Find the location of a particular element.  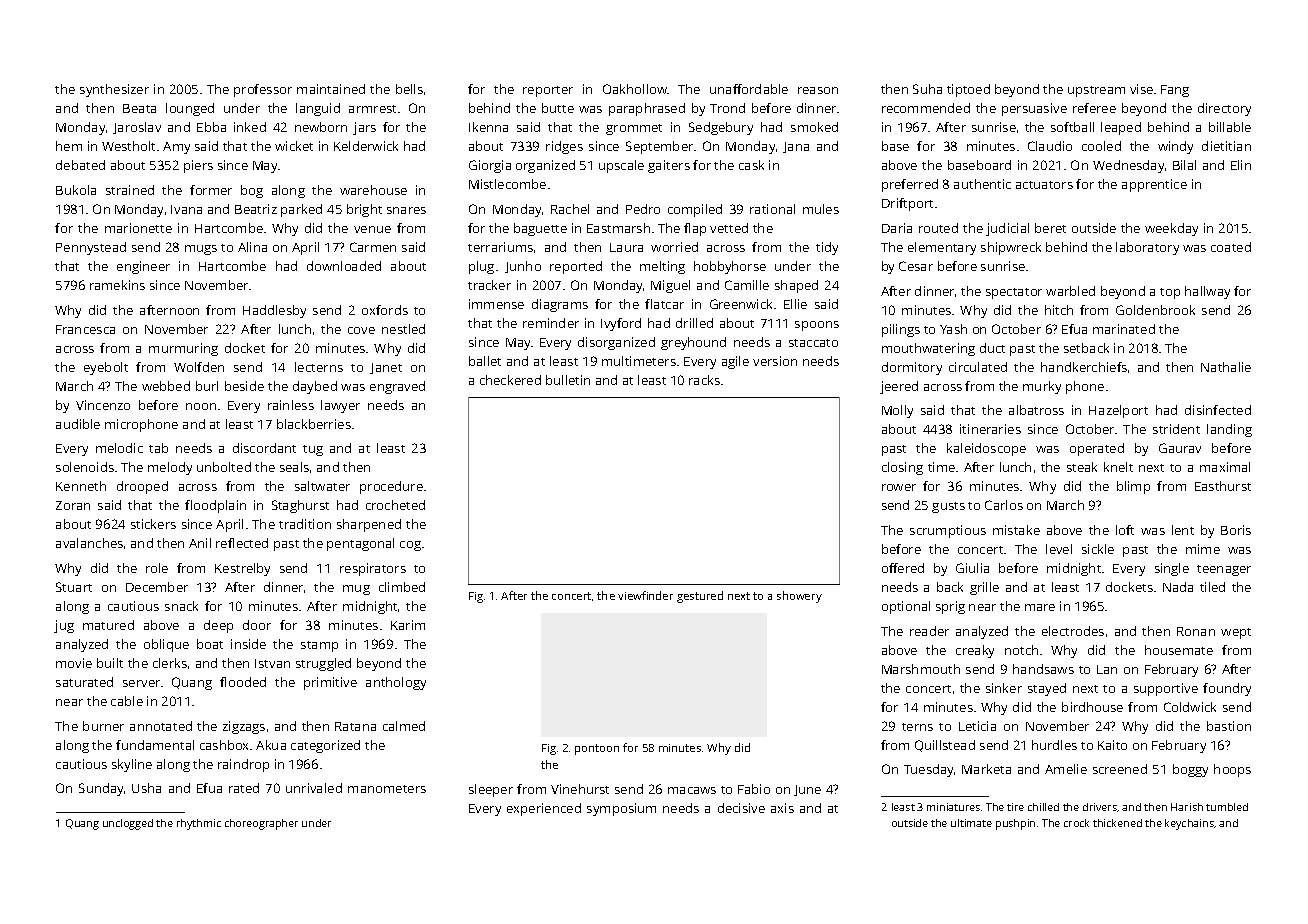

steak is located at coordinates (1082, 467).
